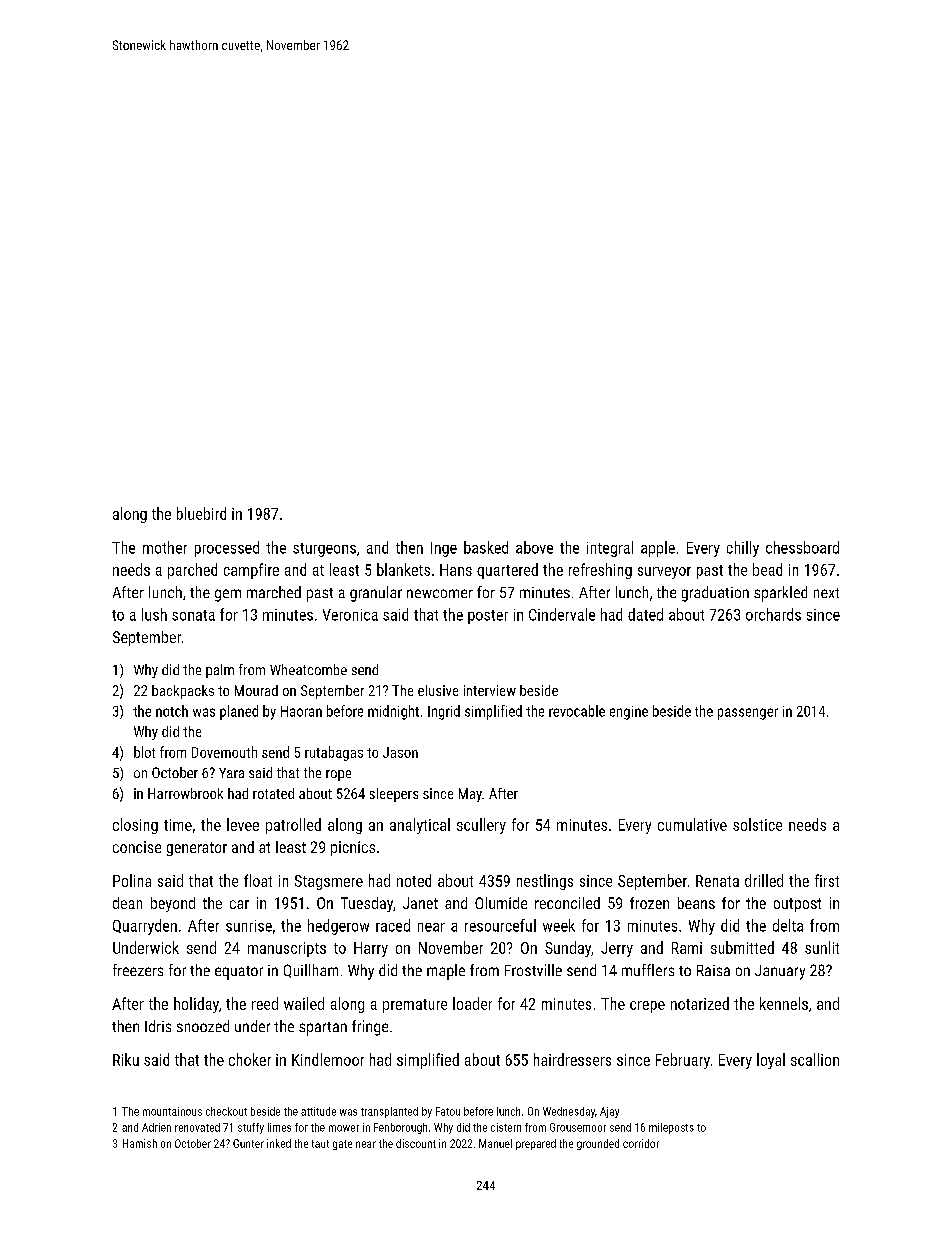 The height and width of the screenshot is (1233, 952). What do you see at coordinates (220, 671) in the screenshot?
I see `palm` at bounding box center [220, 671].
